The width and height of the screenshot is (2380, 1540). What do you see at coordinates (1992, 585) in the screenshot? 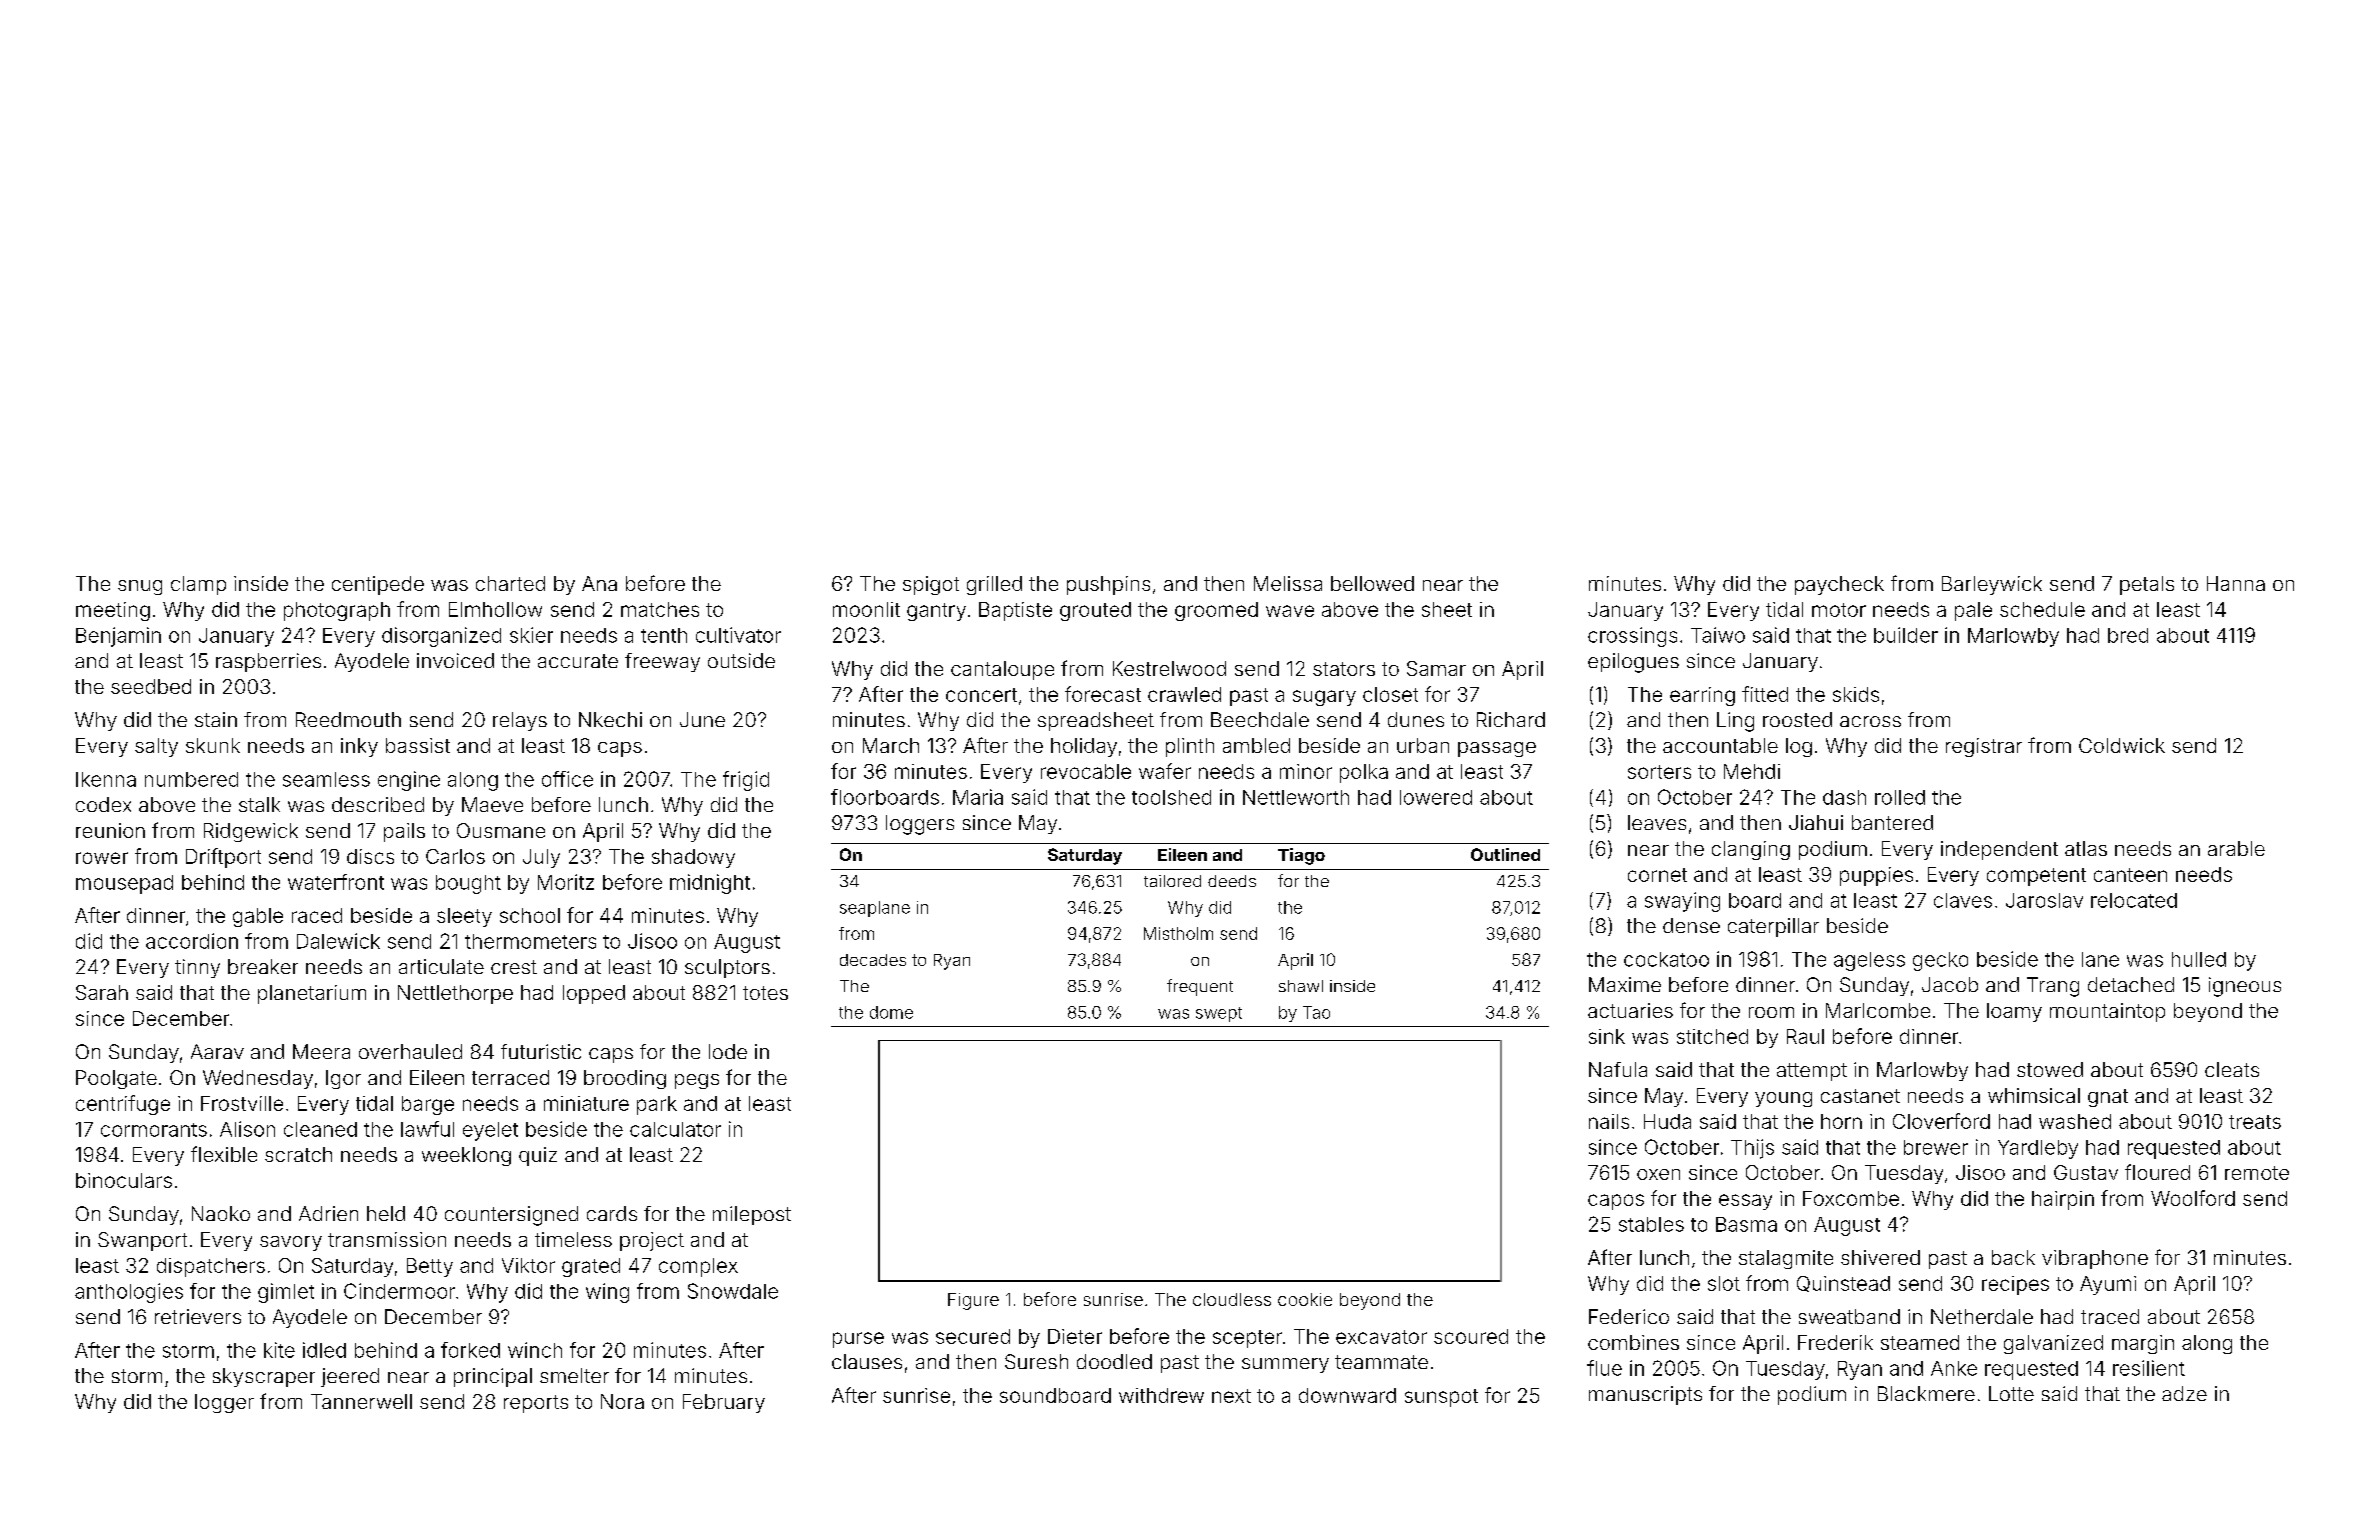
I see `Barleywick` at bounding box center [1992, 585].
